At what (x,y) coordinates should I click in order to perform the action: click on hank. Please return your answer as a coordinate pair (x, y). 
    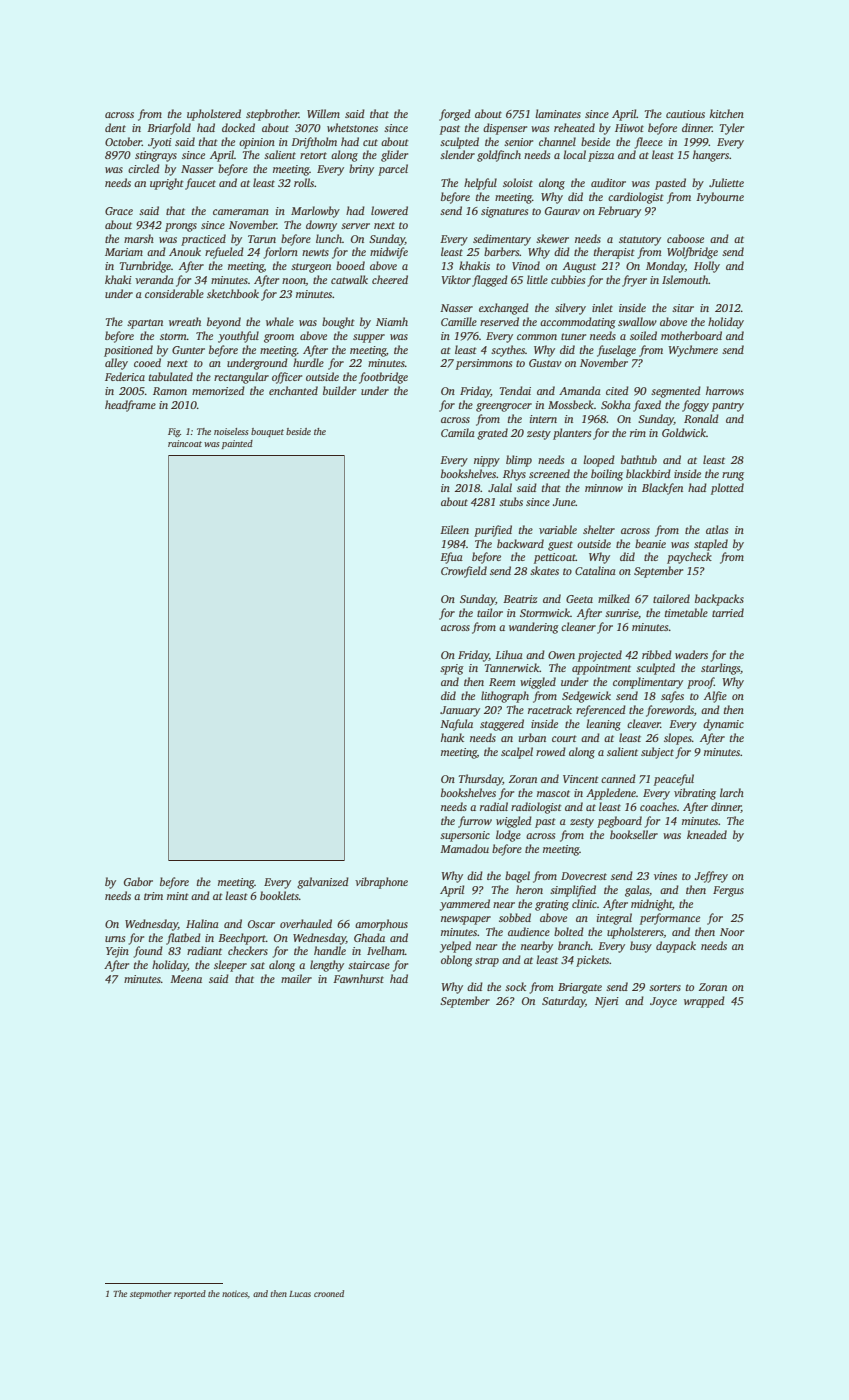
    Looking at the image, I should click on (452, 737).
